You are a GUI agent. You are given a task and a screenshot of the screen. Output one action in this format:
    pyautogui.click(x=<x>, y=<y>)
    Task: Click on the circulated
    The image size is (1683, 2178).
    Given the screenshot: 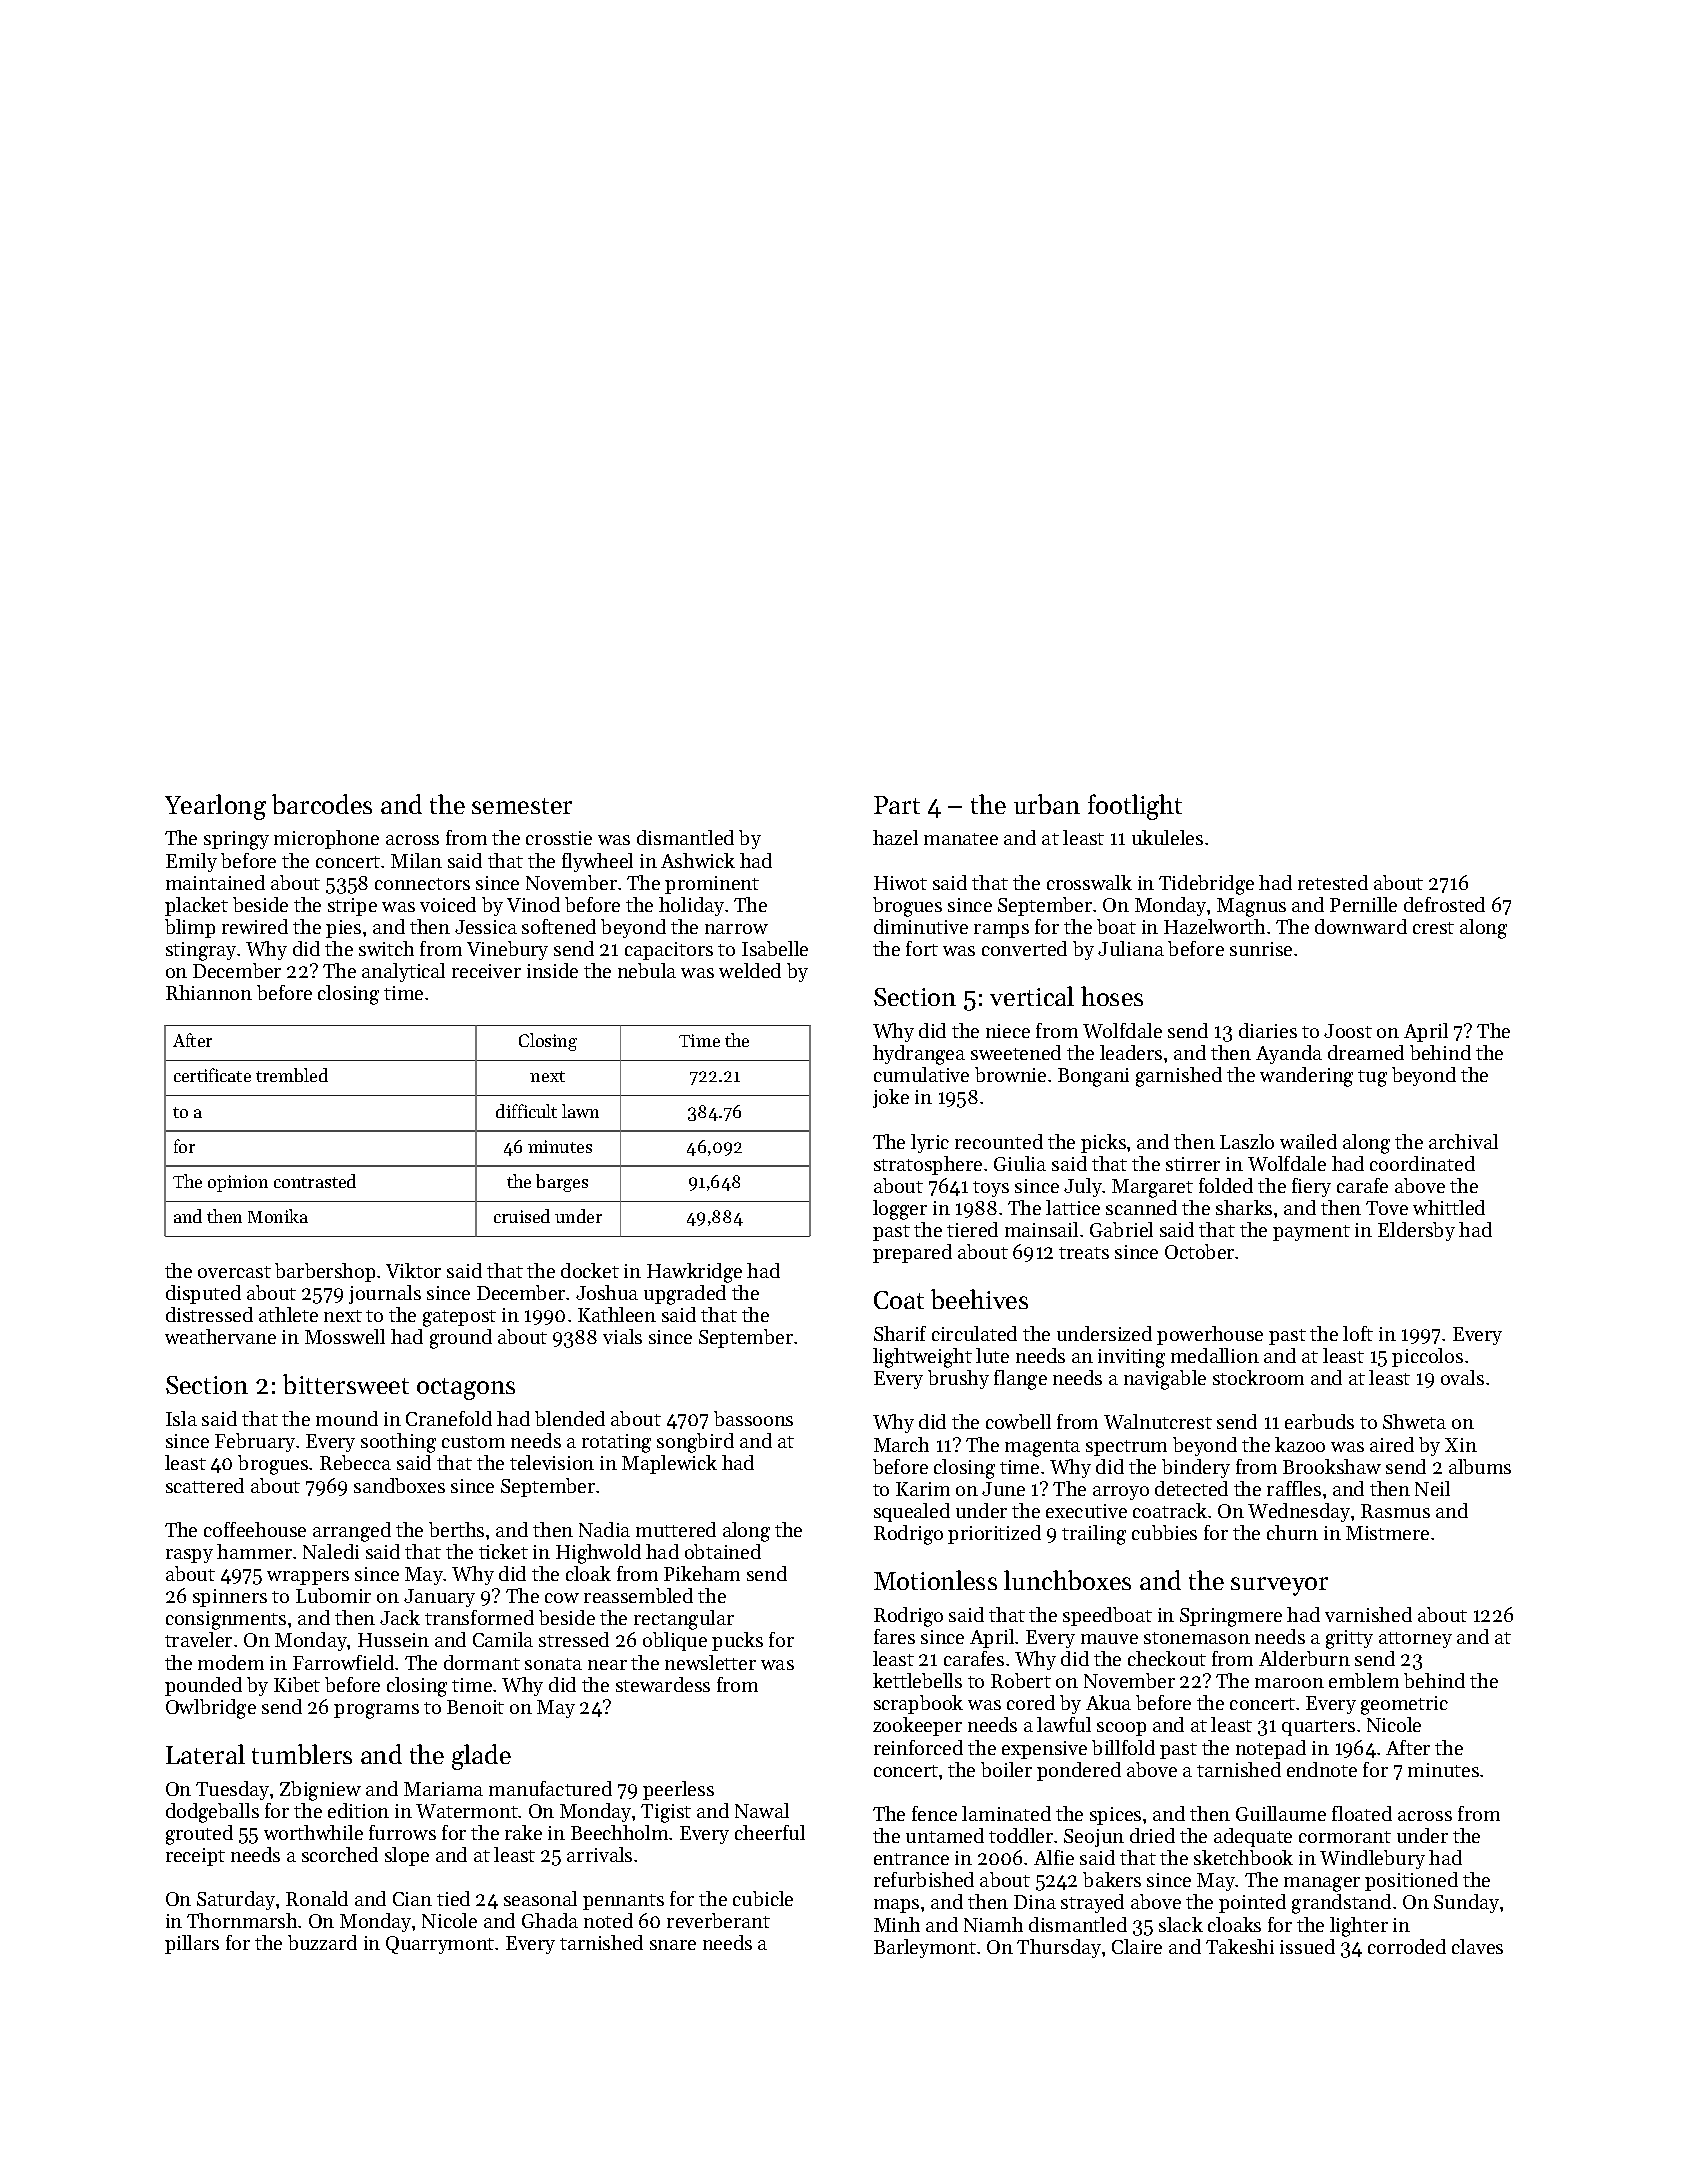 What is the action you would take?
    pyautogui.click(x=974, y=1333)
